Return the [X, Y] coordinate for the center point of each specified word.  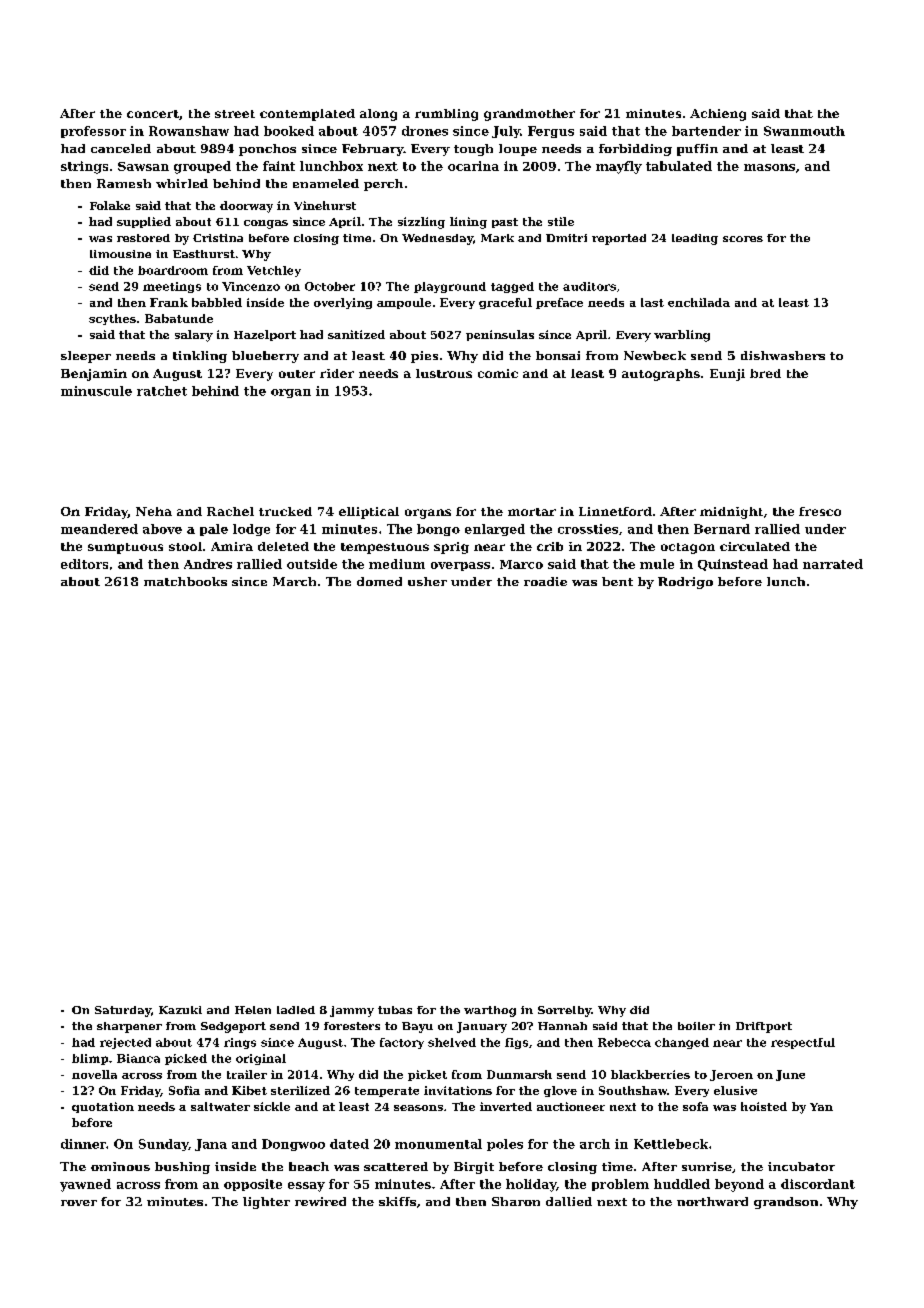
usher [427, 581]
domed [379, 581]
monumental [438, 1144]
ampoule [404, 303]
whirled [182, 183]
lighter [266, 1203]
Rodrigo [685, 583]
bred [765, 373]
